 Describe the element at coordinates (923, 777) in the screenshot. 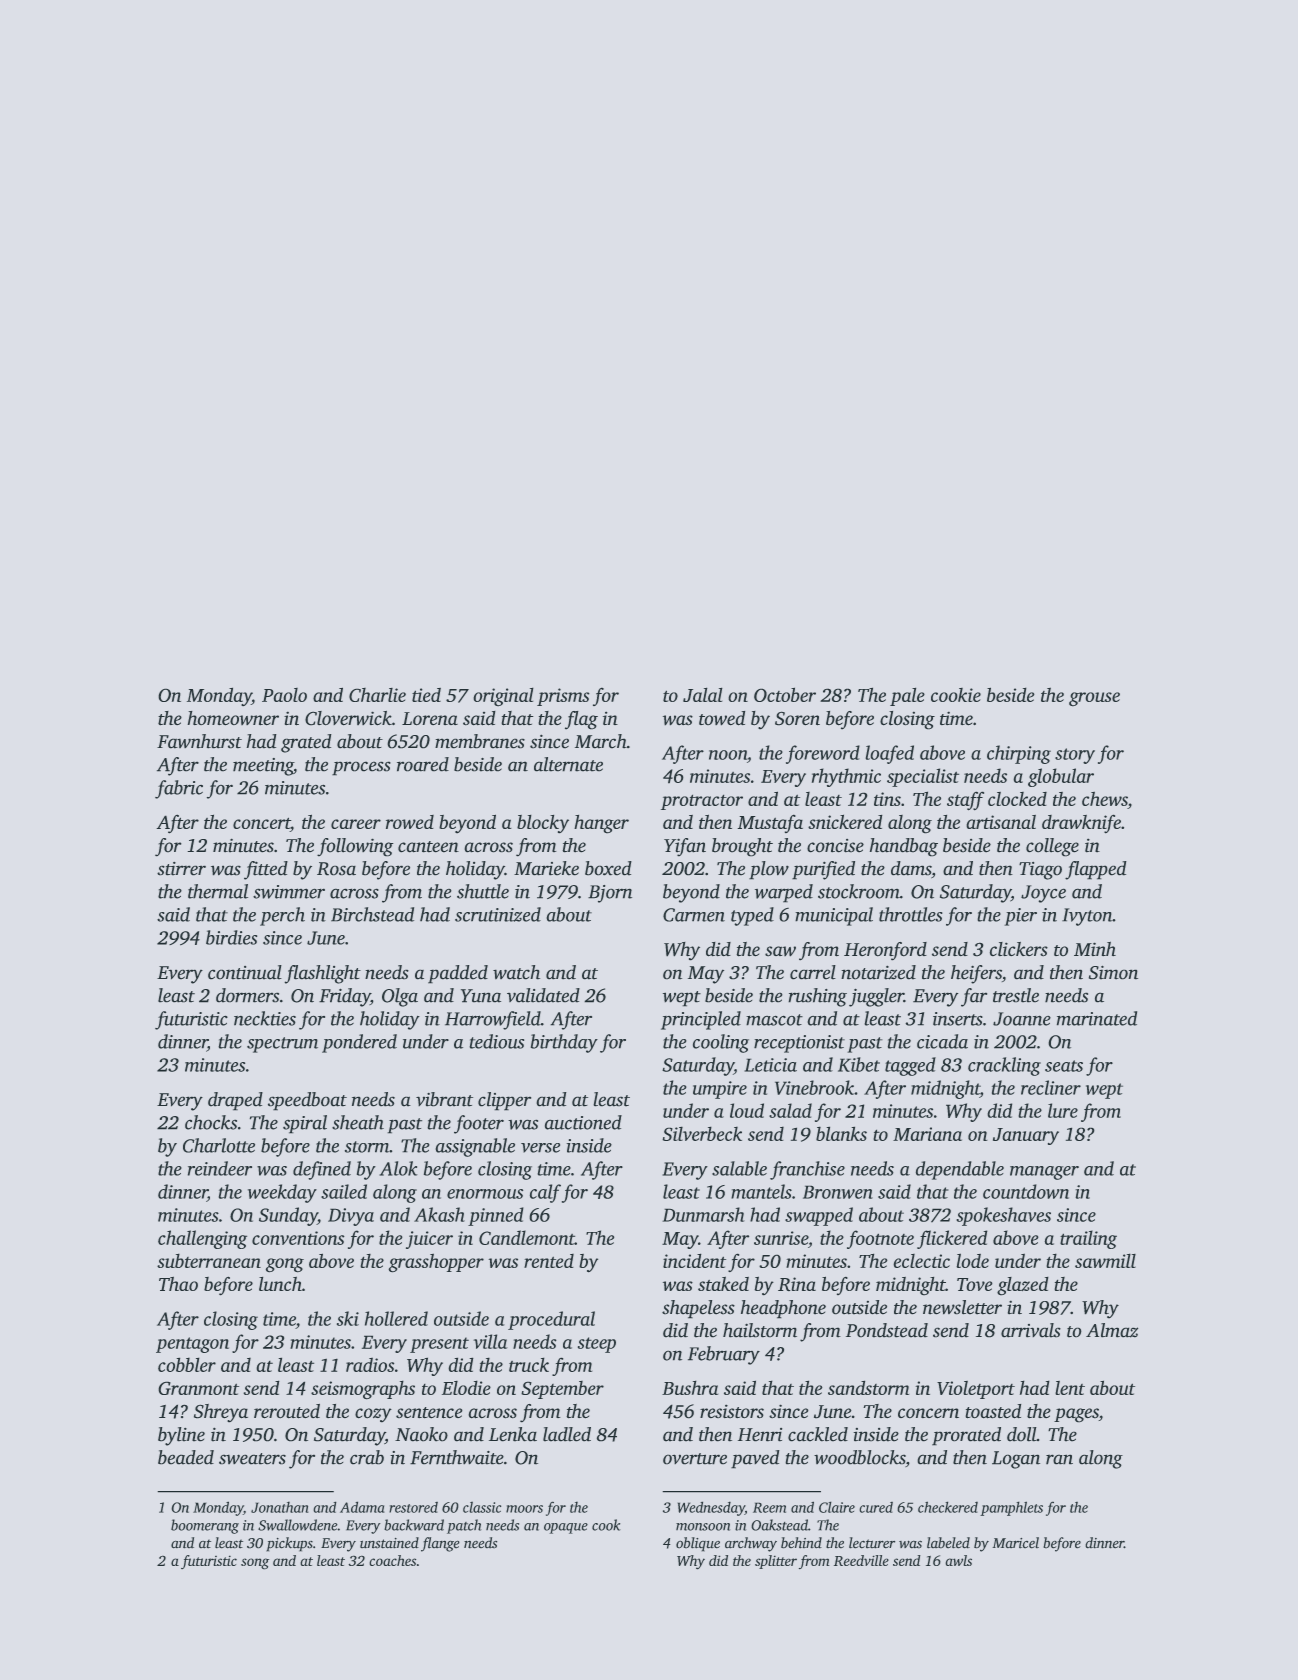

I see `specialist` at that location.
